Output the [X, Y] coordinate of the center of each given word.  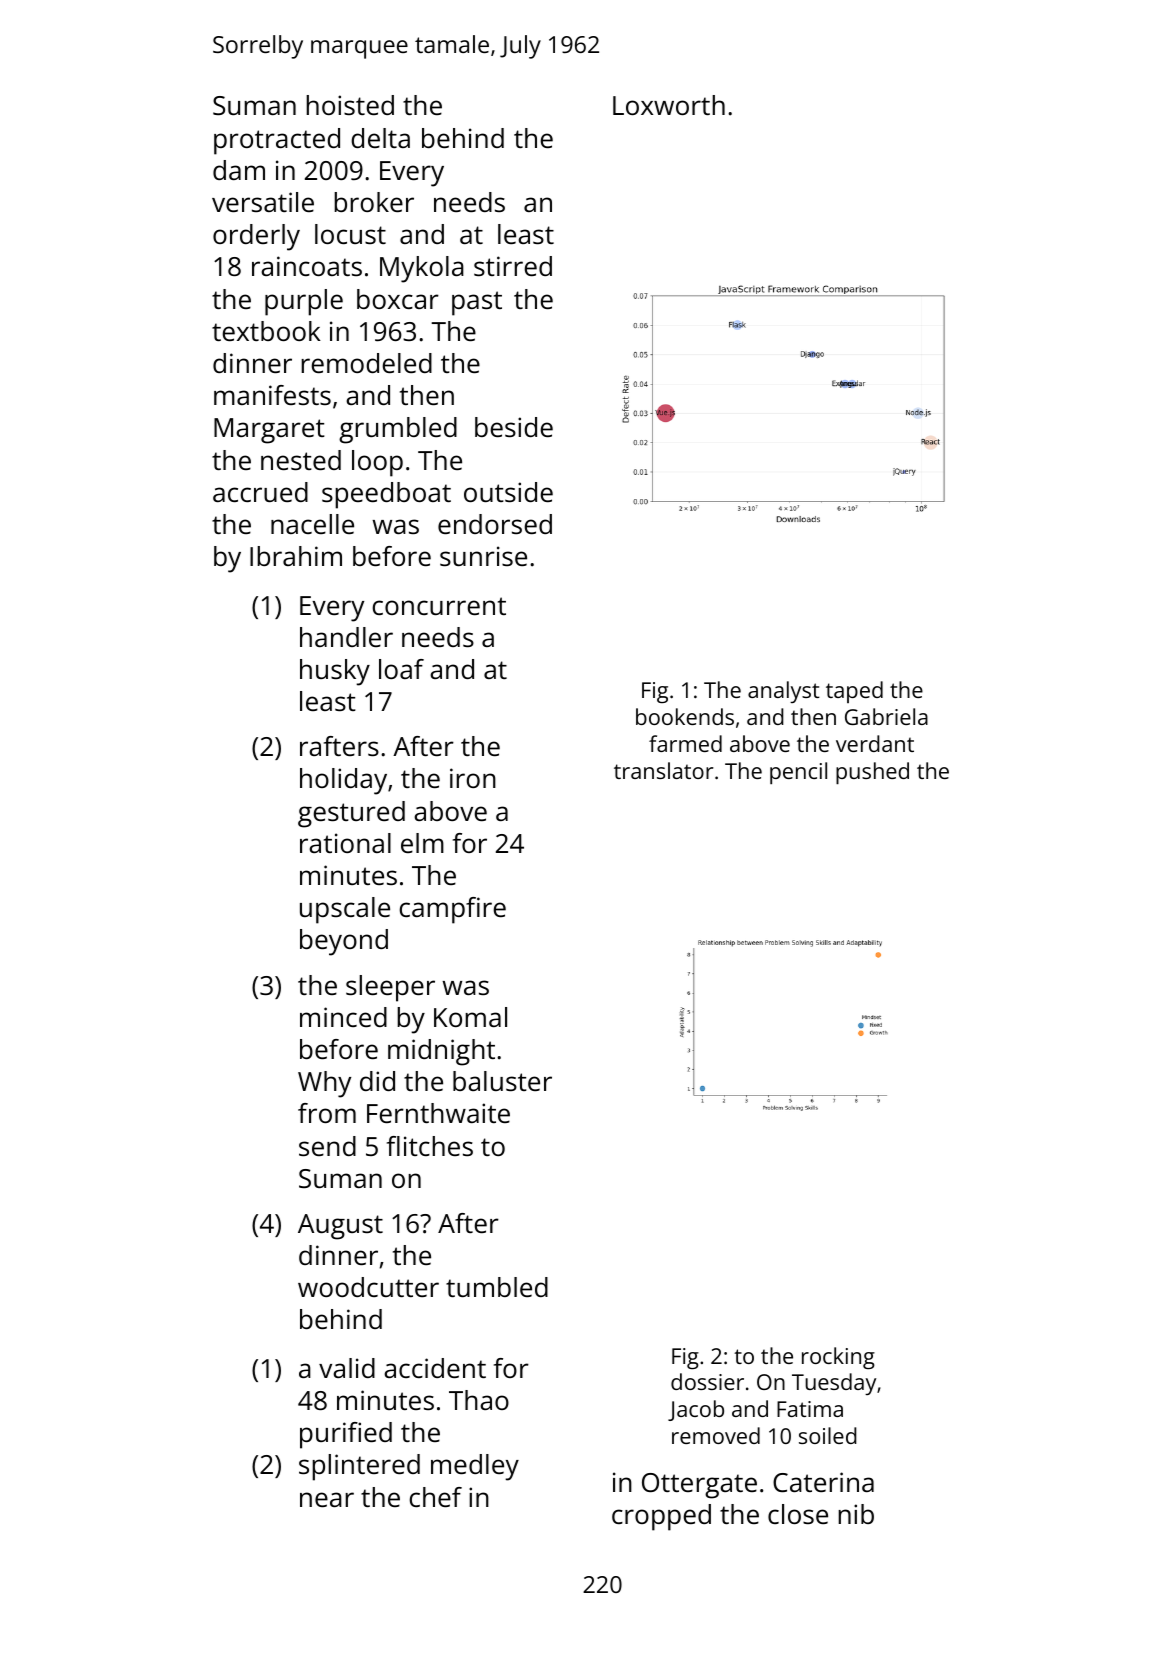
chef [436, 1497]
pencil [798, 773]
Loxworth [669, 105]
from [327, 1113]
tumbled [497, 1287]
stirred [513, 266]
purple [304, 302]
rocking [838, 1358]
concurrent [439, 606]
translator [663, 770]
